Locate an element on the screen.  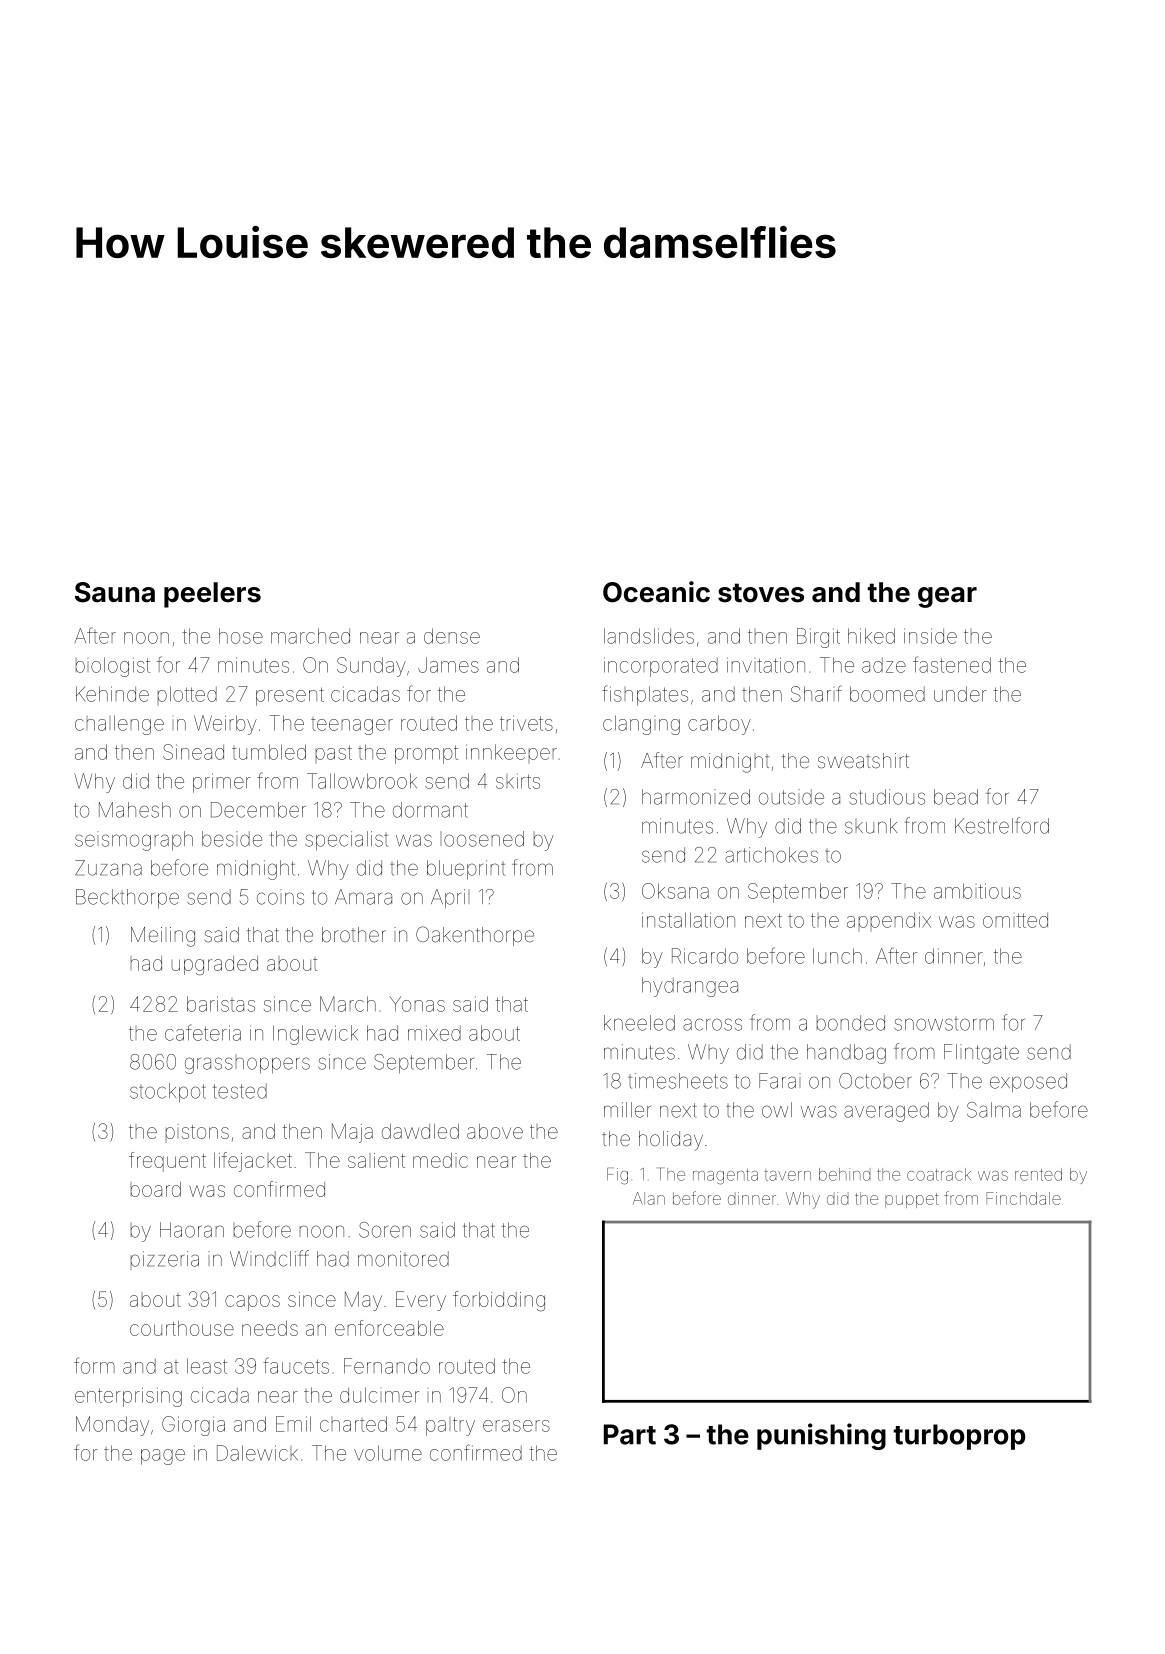
upgraded is located at coordinates (215, 965).
